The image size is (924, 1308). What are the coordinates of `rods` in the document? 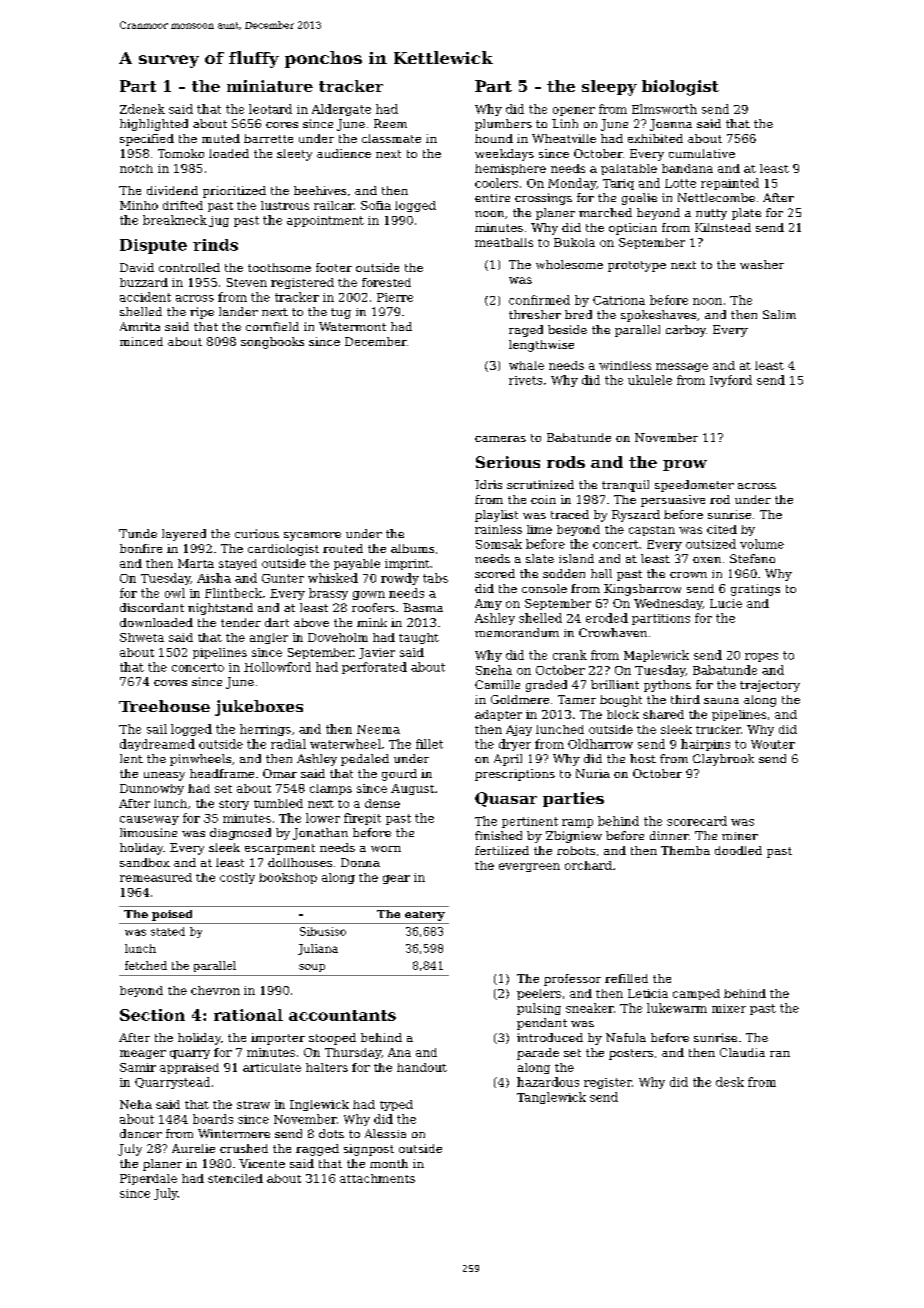 It's located at (566, 462).
